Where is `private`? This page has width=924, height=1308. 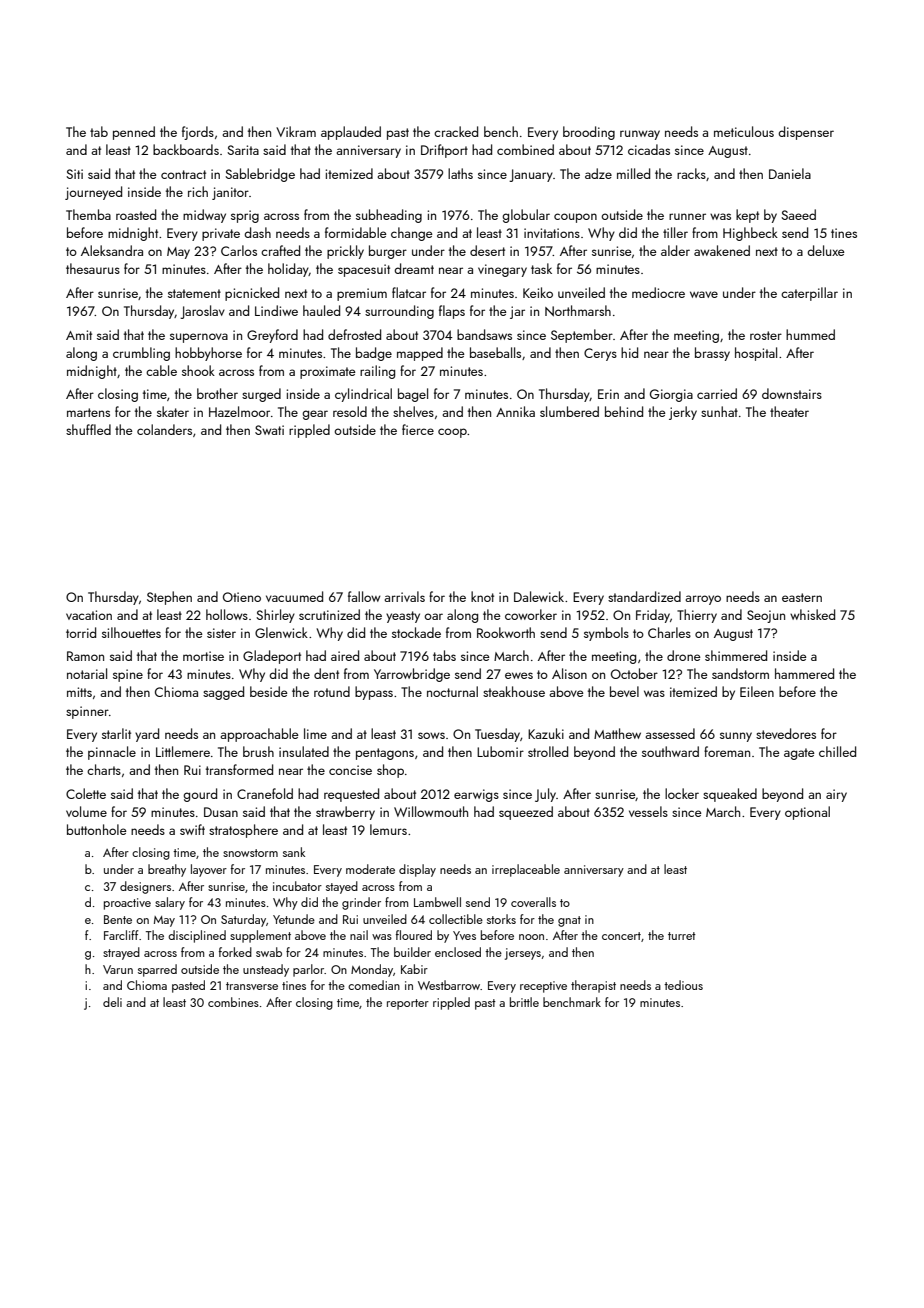
private is located at coordinates (221, 234).
